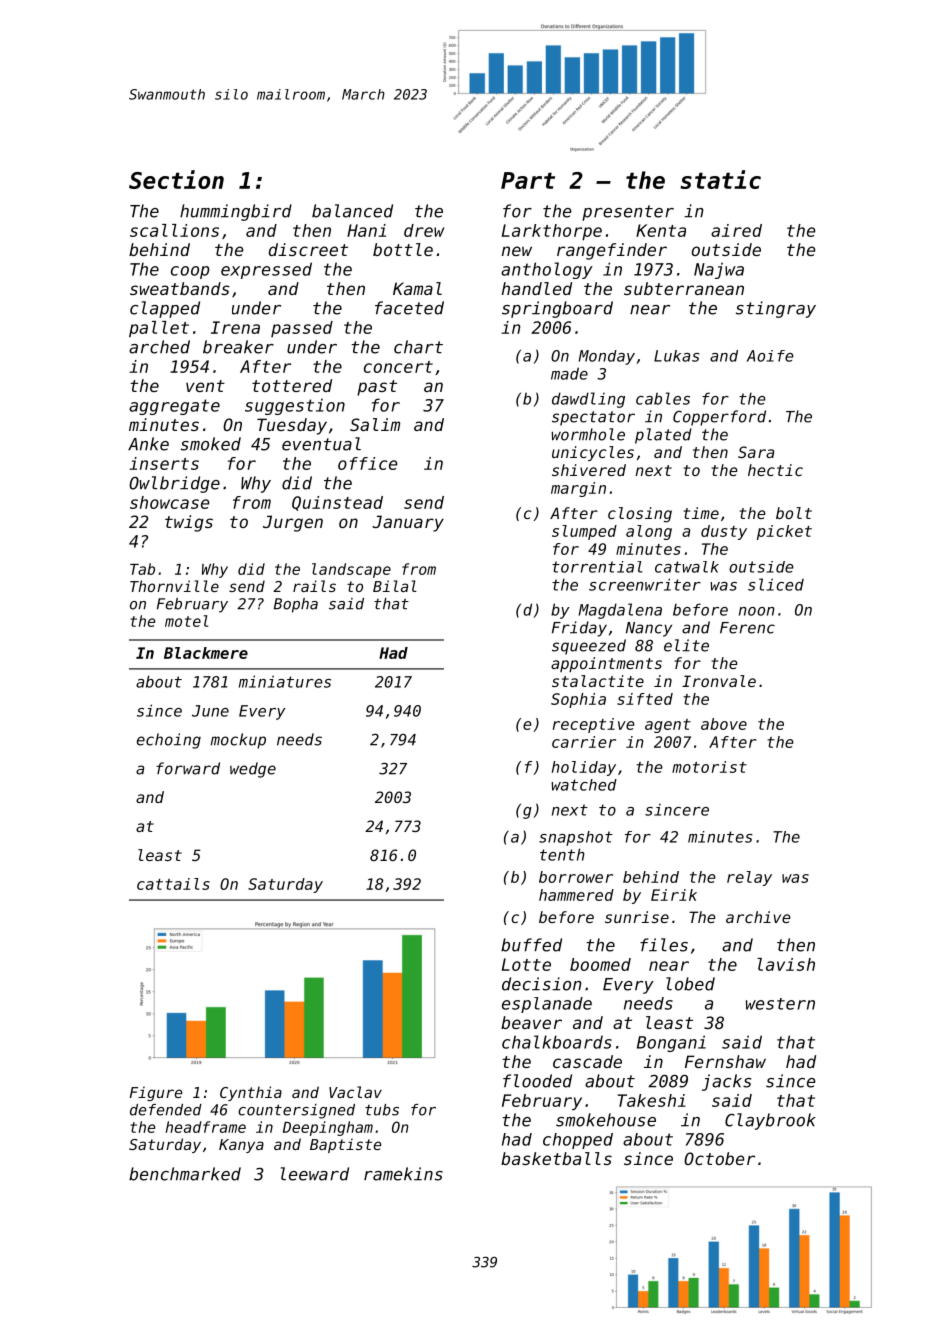 This screenshot has width=945, height=1341. What do you see at coordinates (241, 1146) in the screenshot?
I see `Kanya` at bounding box center [241, 1146].
